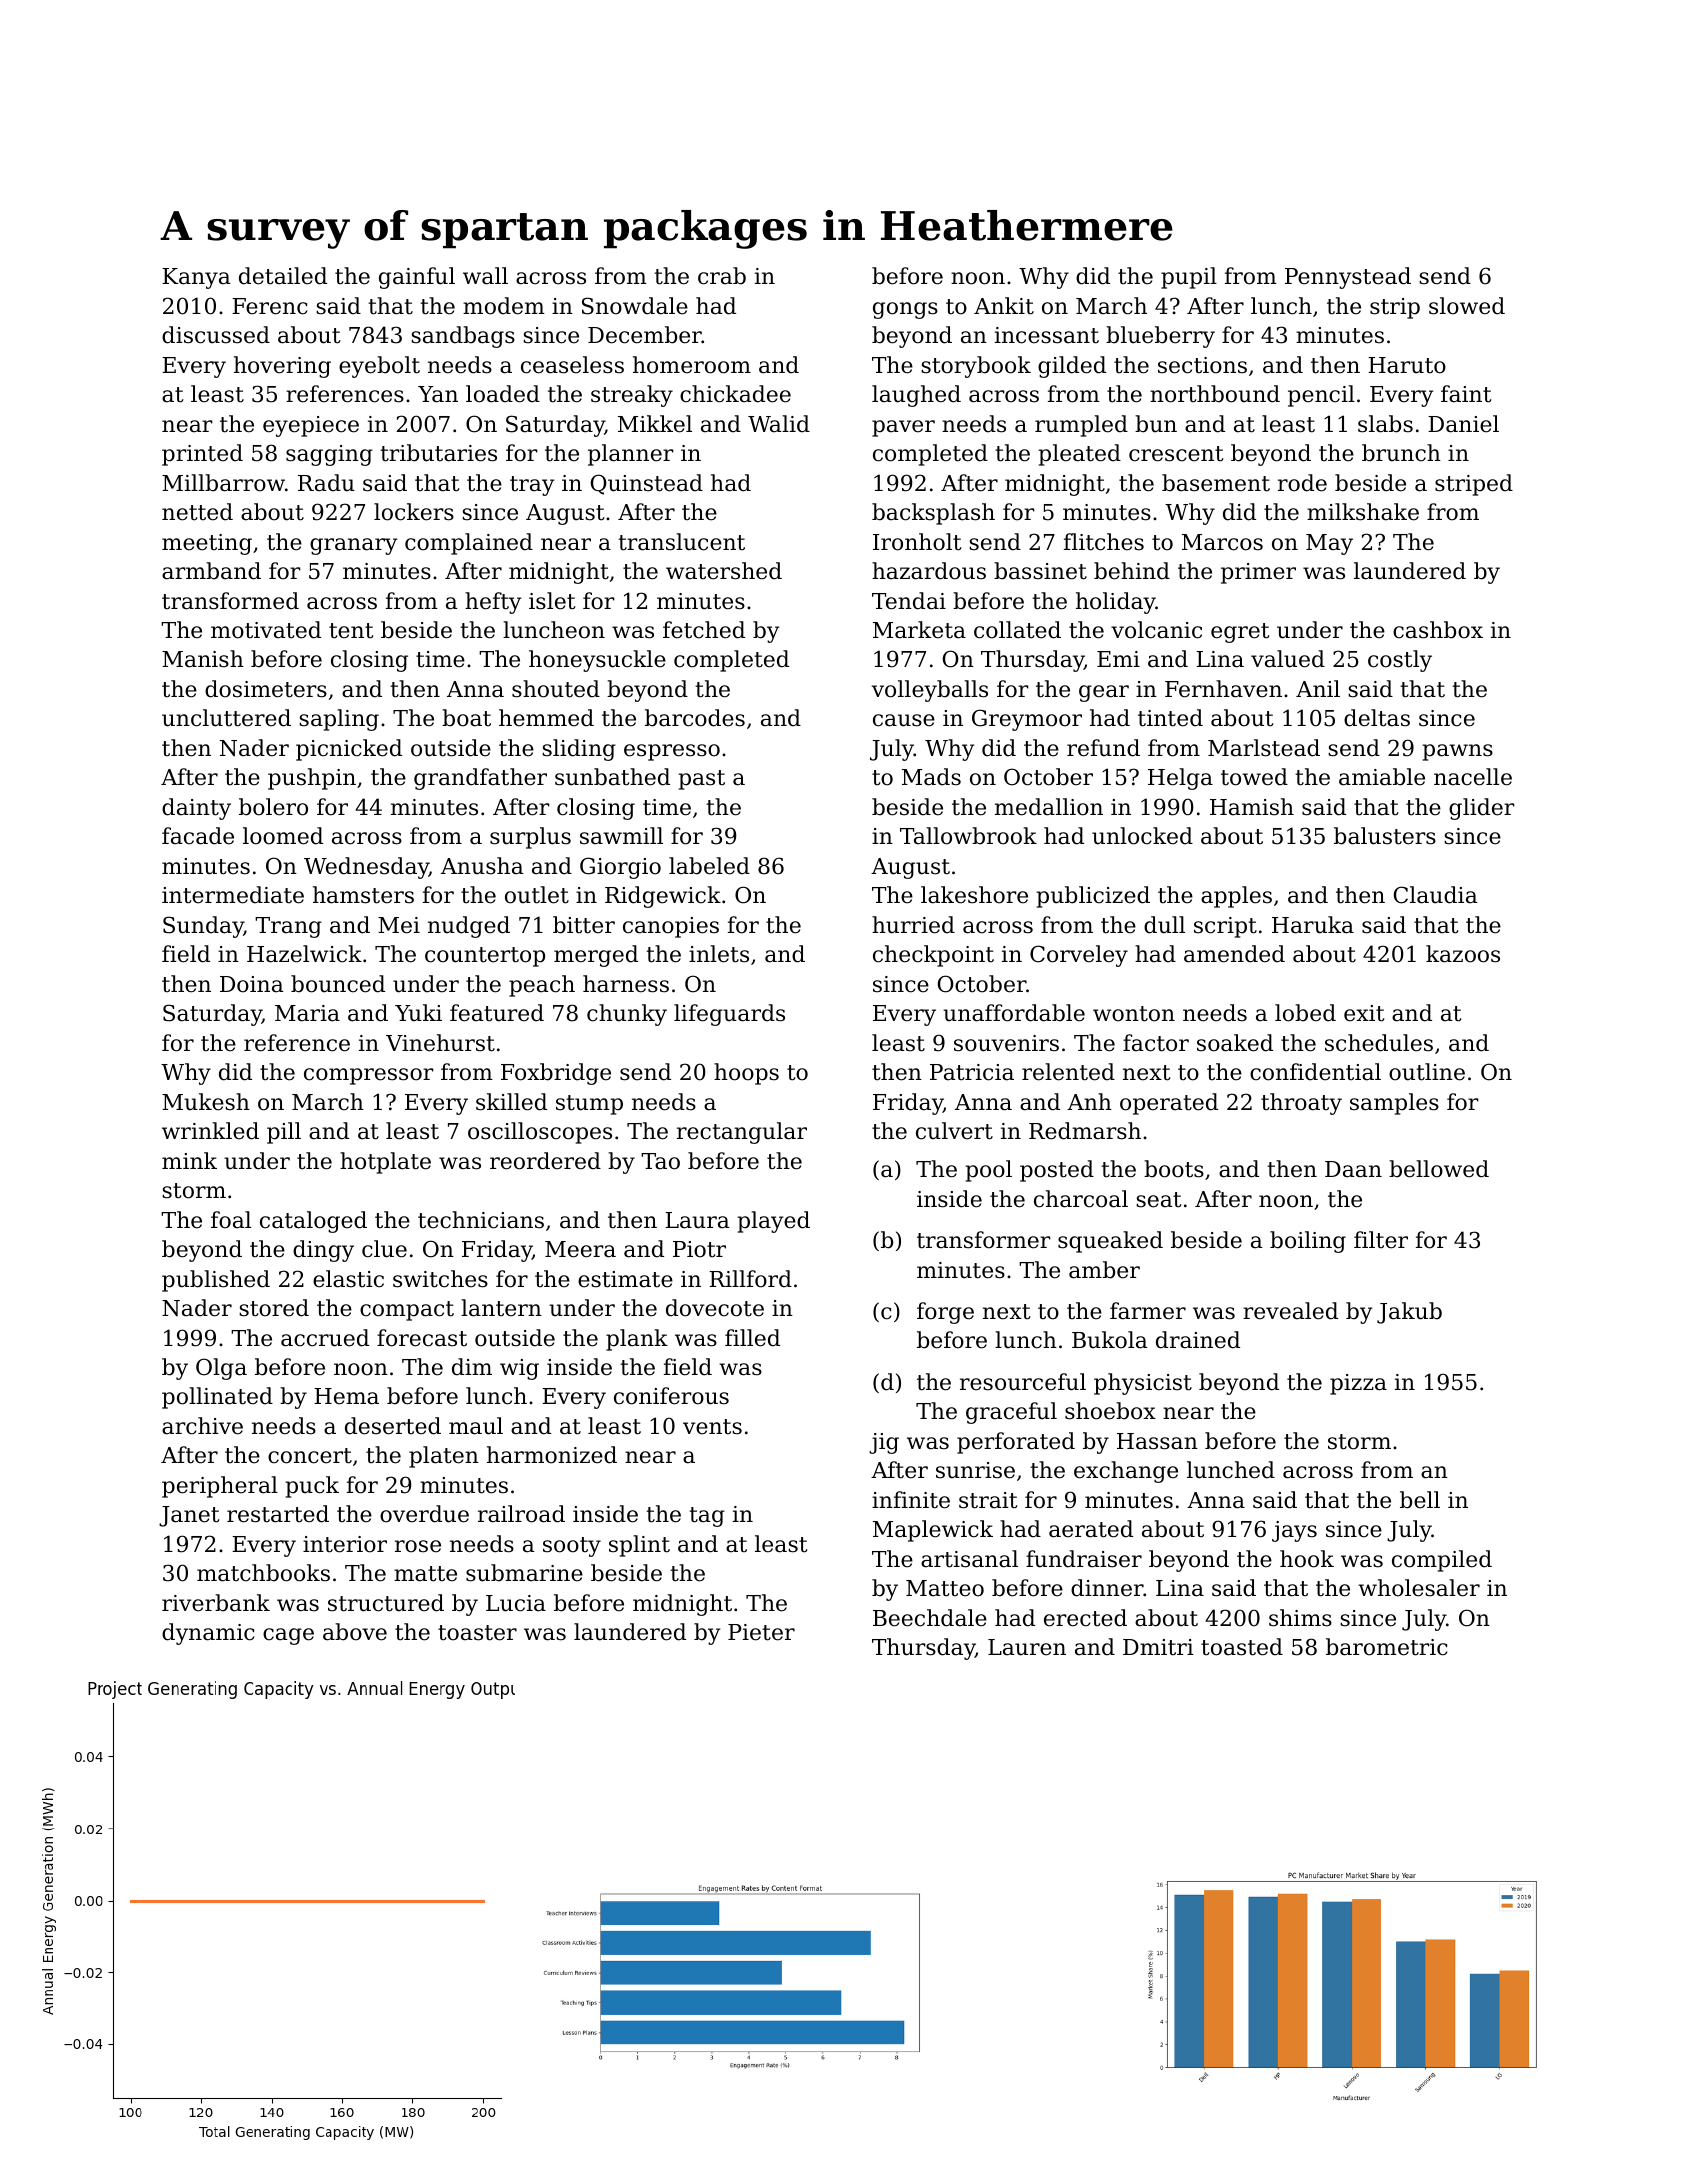 The height and width of the image is (2178, 1683). I want to click on maul, so click(476, 1426).
